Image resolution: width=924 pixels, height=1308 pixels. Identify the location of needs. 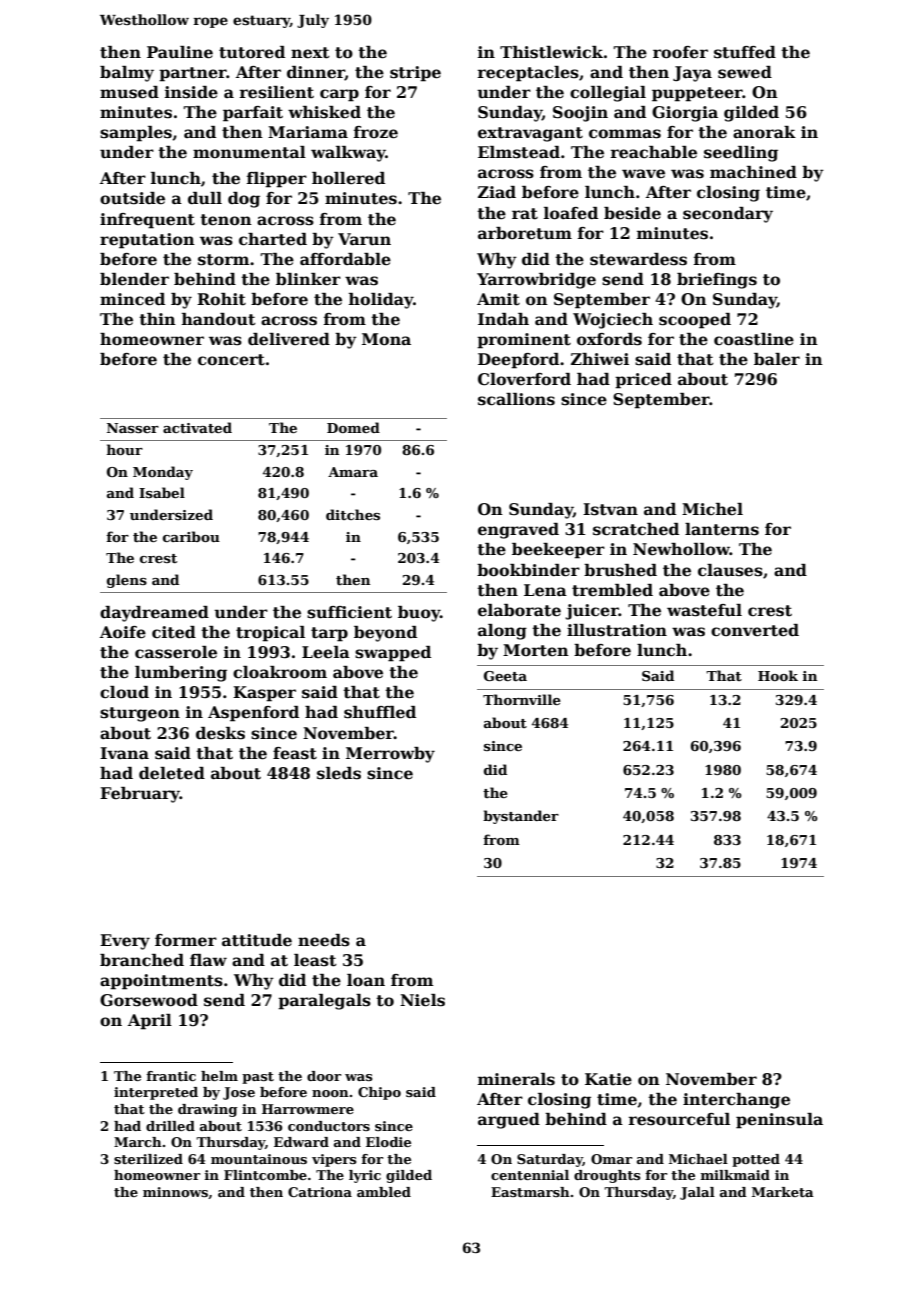
(324, 940).
